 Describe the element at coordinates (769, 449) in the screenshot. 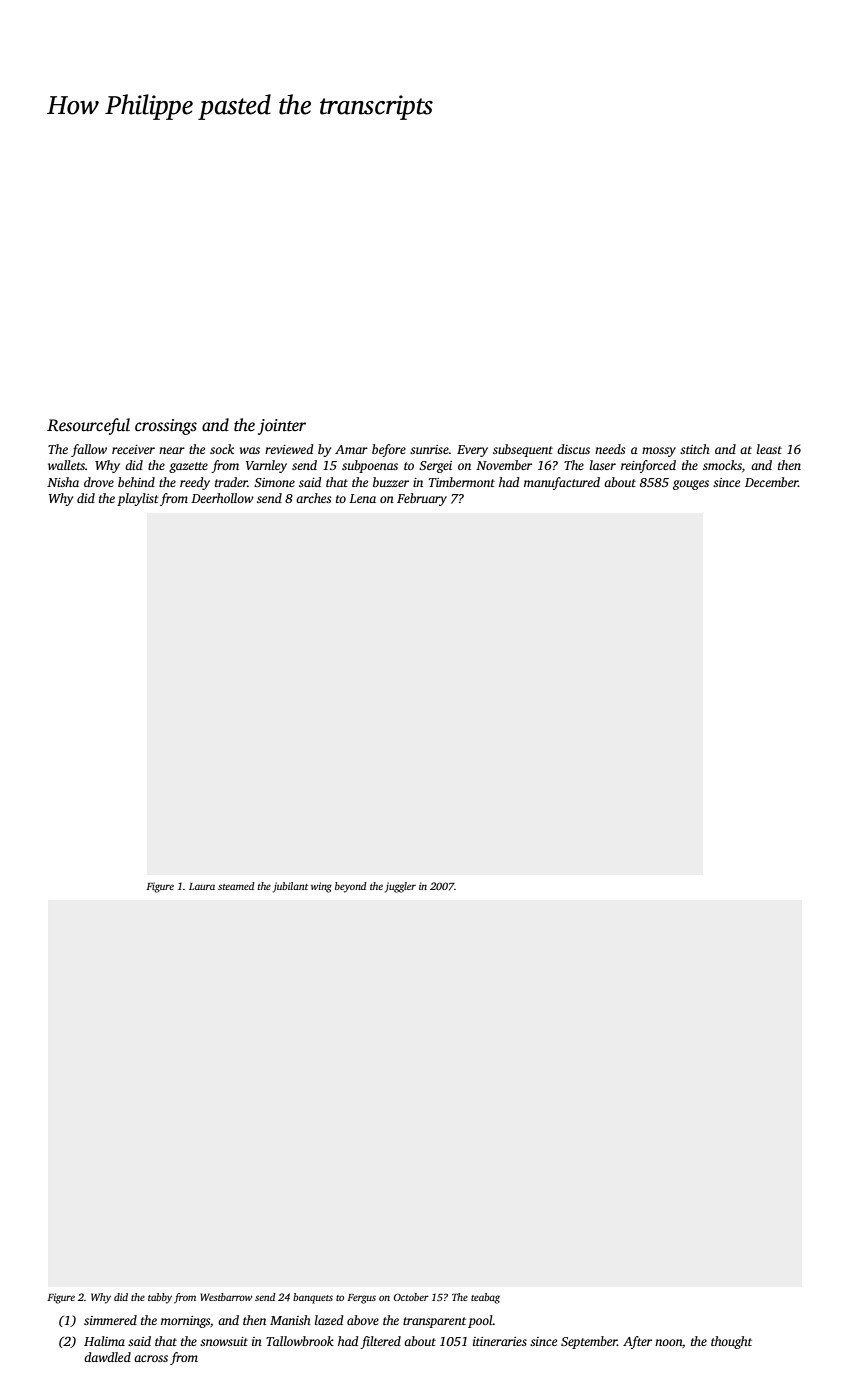

I see `least` at that location.
